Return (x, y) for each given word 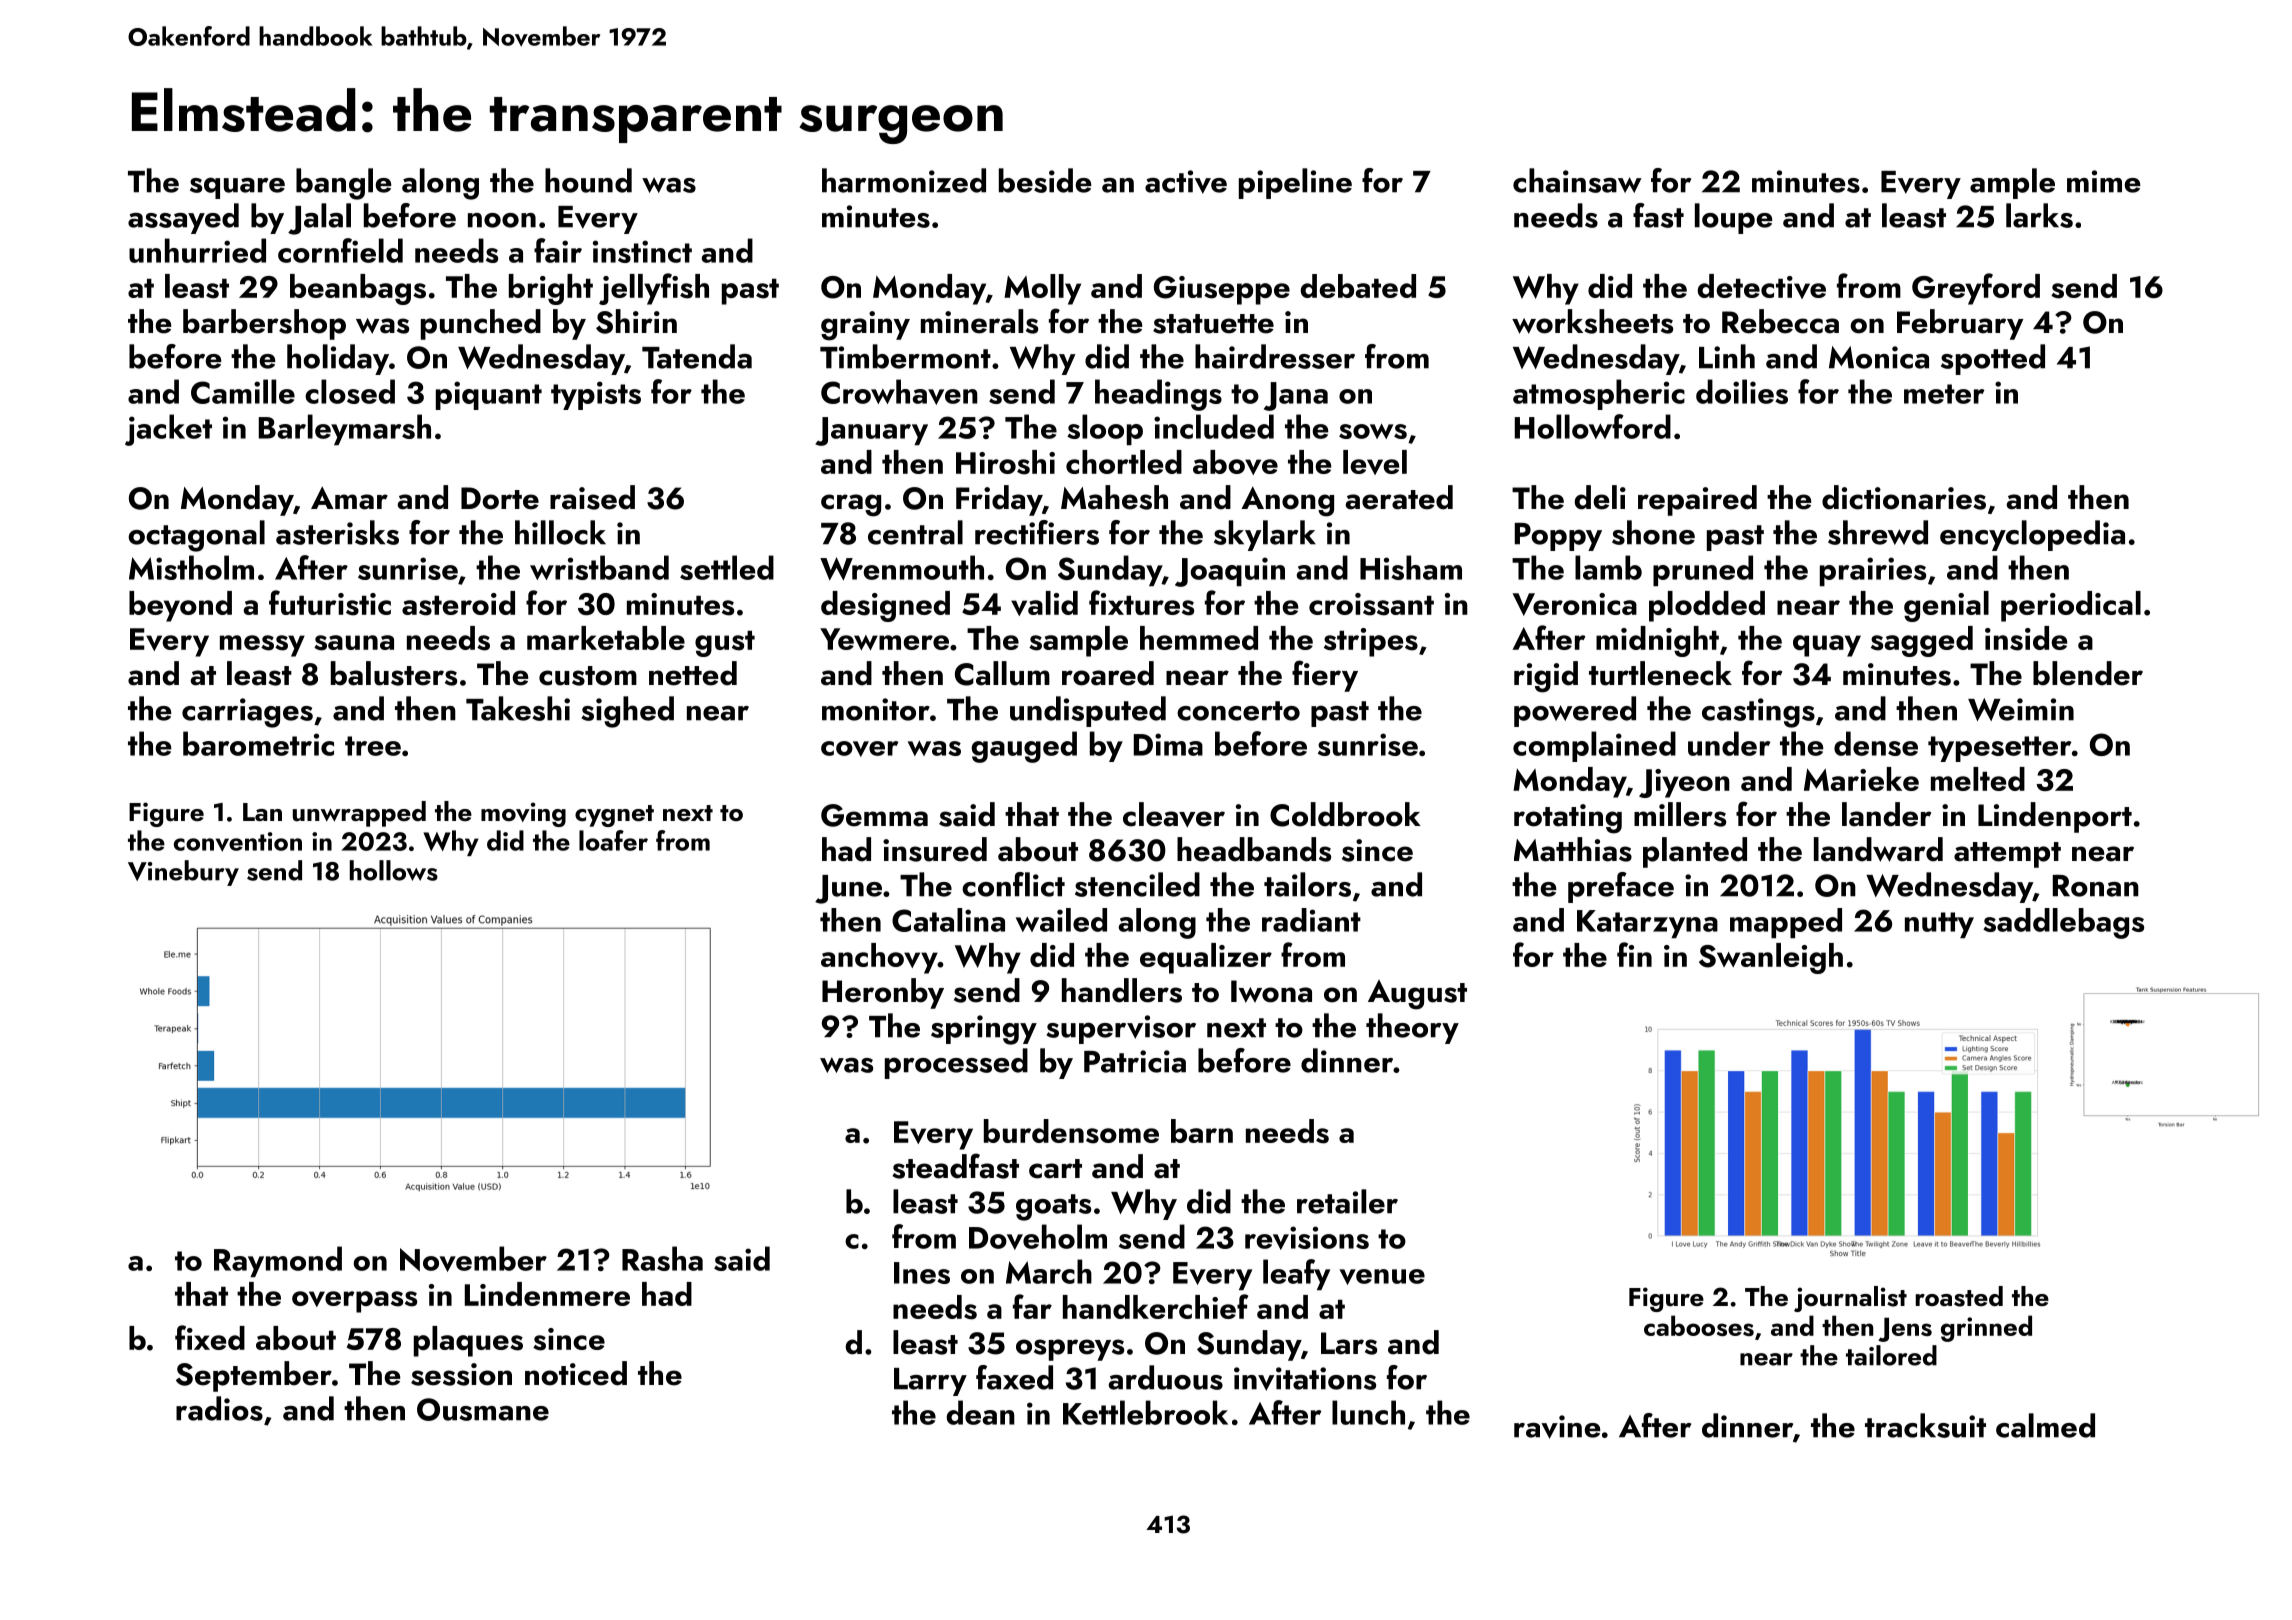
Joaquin (1230, 572)
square (237, 188)
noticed (576, 1373)
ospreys (1070, 1350)
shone (1653, 532)
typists (596, 395)
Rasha (662, 1258)
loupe (1733, 218)
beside (1045, 180)
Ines (922, 1273)
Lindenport (2055, 817)
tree (373, 746)
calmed (2045, 1425)
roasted (1959, 1296)
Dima (1168, 744)
